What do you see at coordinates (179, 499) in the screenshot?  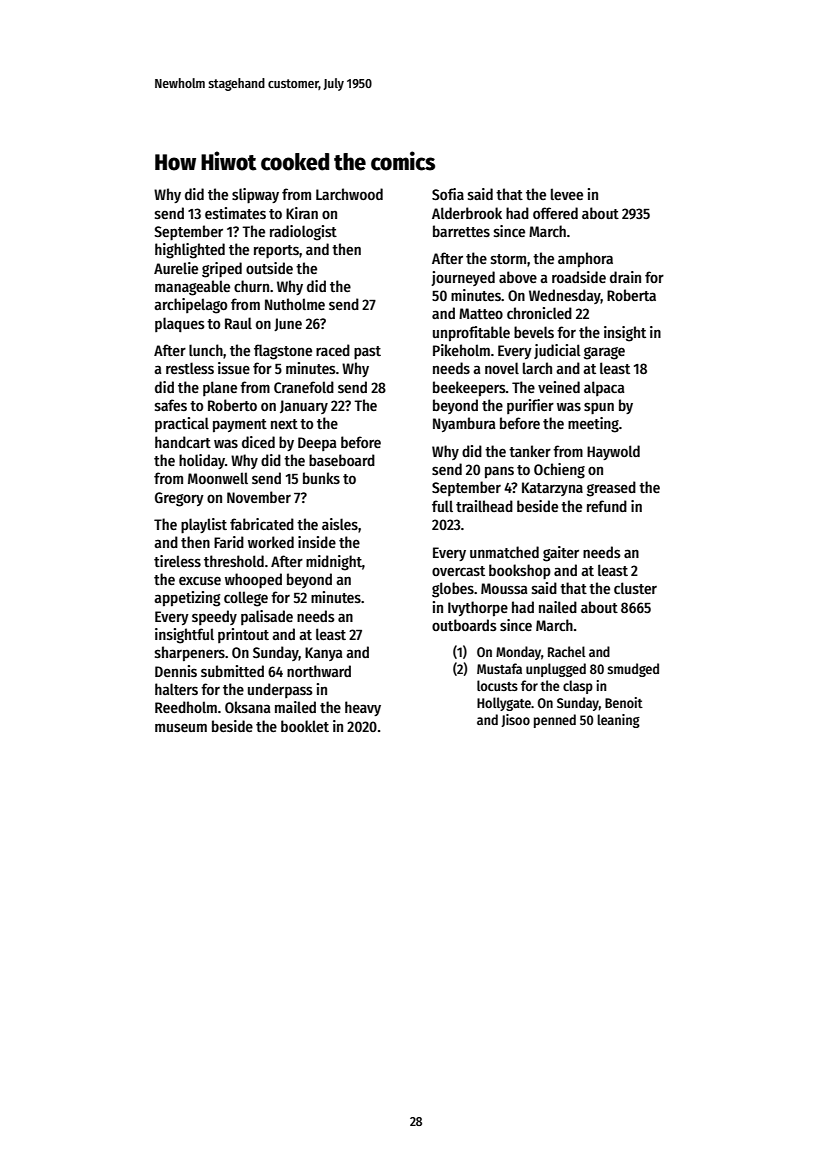 I see `Gregory` at bounding box center [179, 499].
